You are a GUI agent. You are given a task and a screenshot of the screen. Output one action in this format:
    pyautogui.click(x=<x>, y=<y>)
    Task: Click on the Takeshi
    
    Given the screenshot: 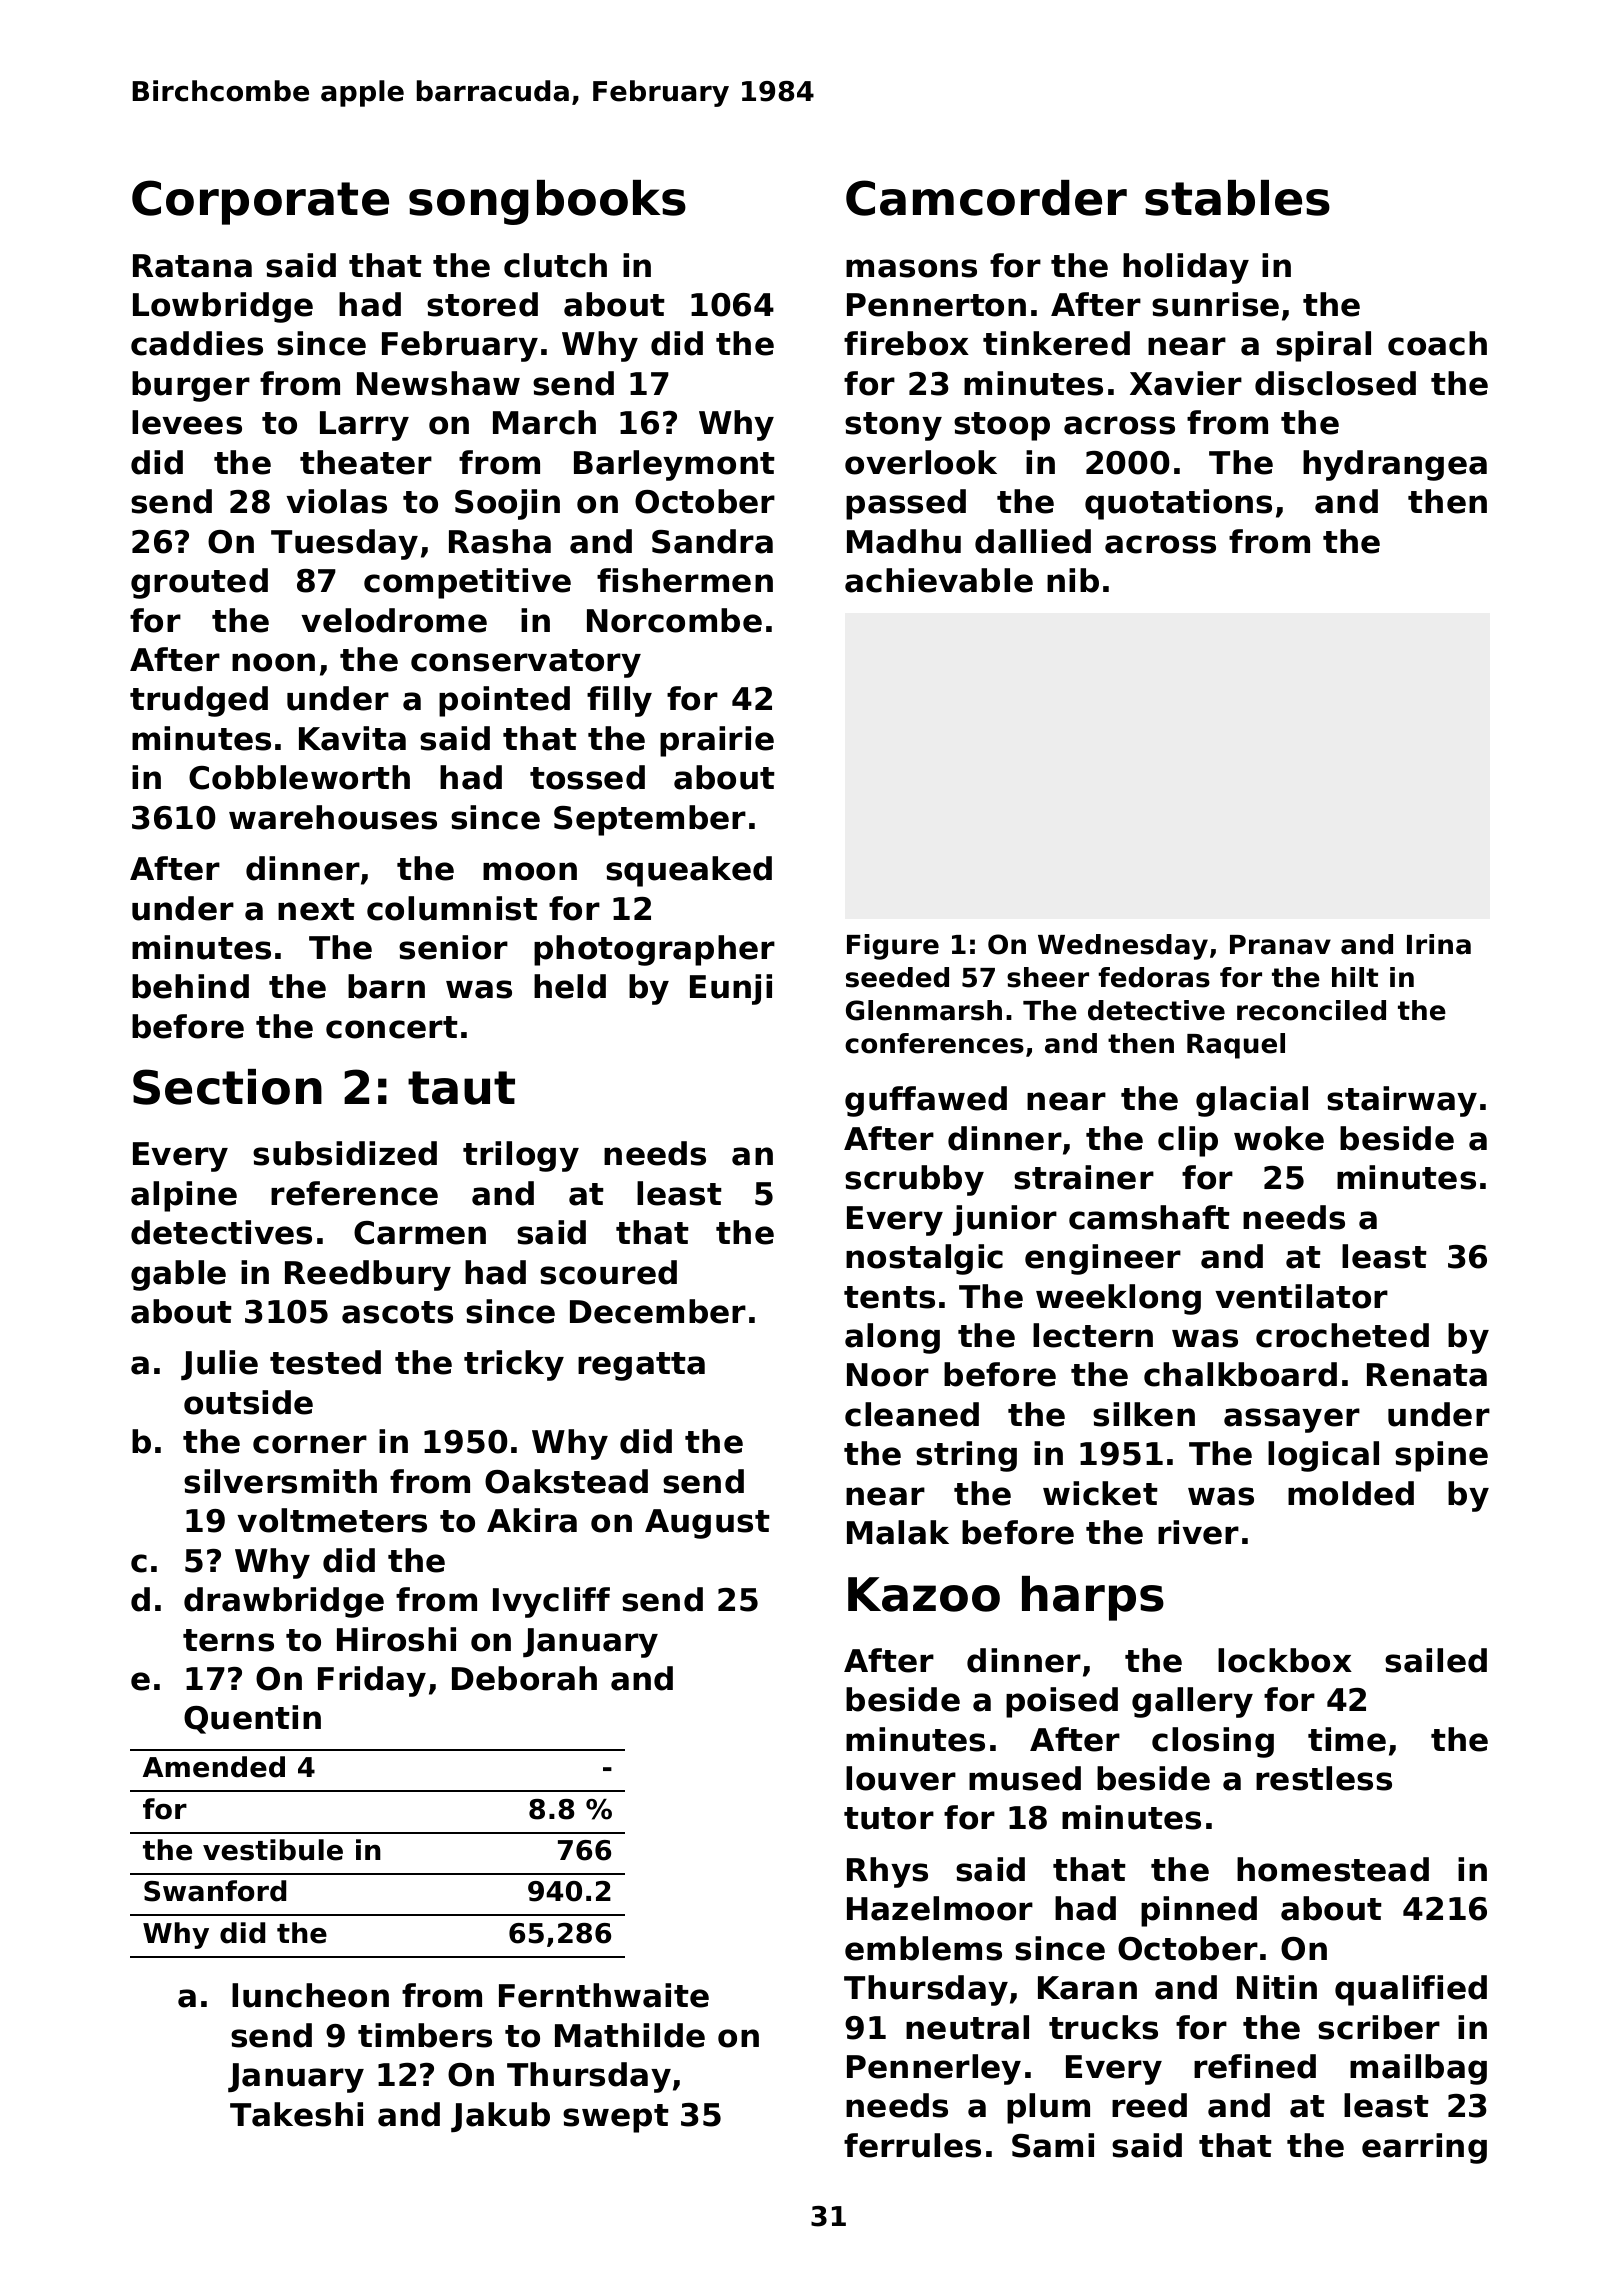 What is the action you would take?
    pyautogui.click(x=296, y=2114)
